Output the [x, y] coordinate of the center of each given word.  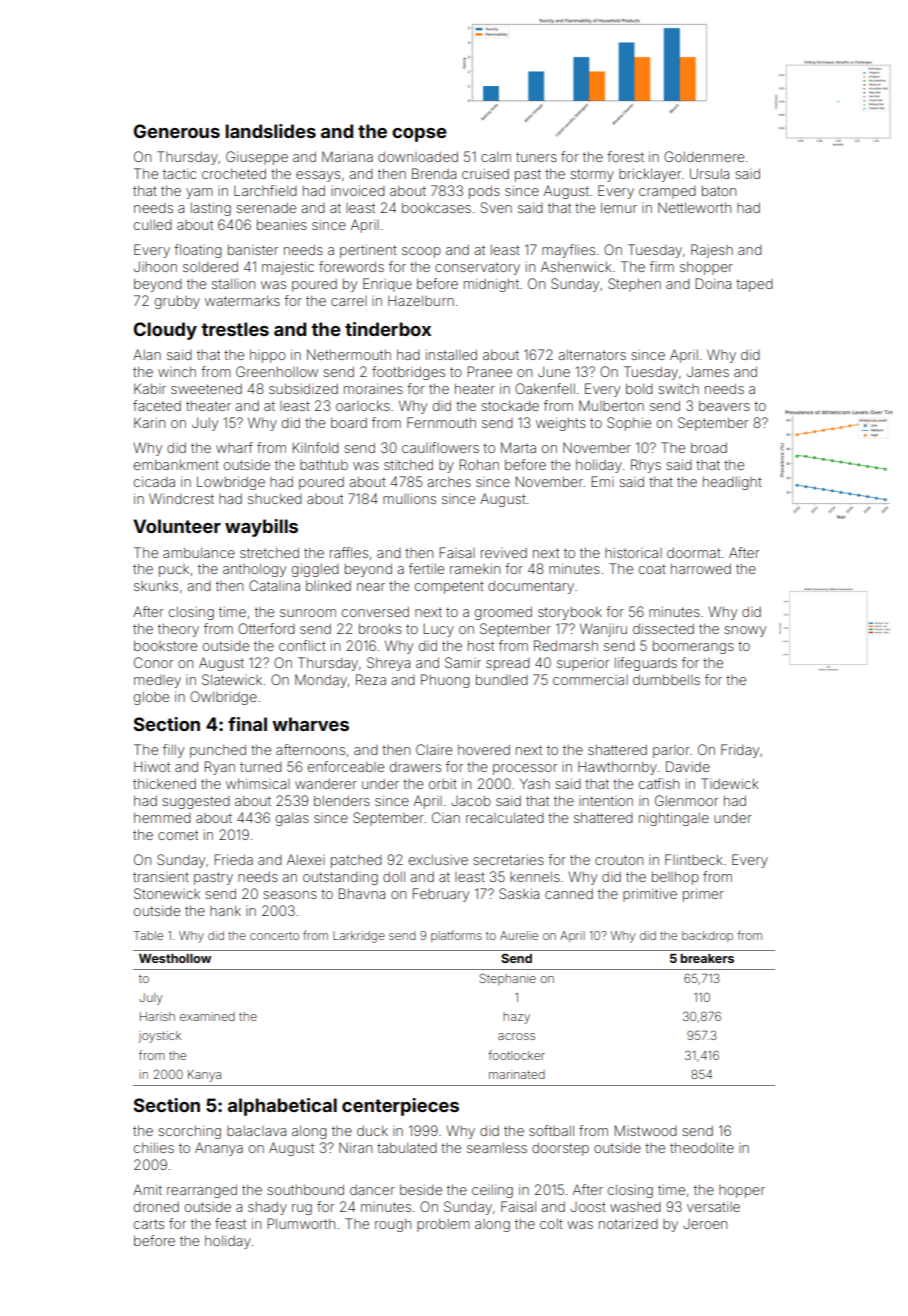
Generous [177, 131]
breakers [707, 958]
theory [178, 630]
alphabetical [282, 1107]
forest [625, 156]
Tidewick [730, 783]
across [516, 1036]
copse [419, 135]
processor [525, 769]
